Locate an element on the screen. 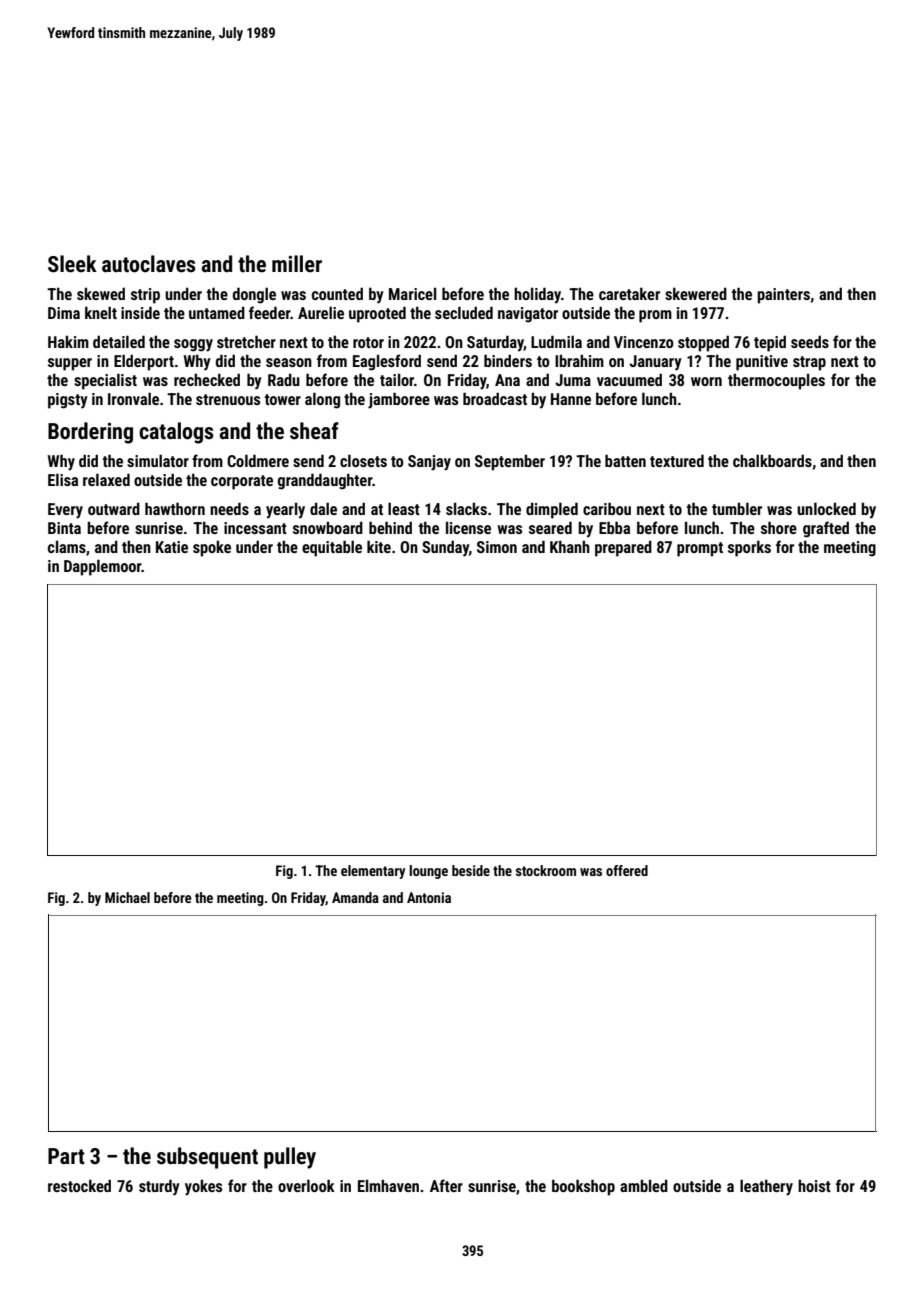 This screenshot has height=1308, width=924. hoist is located at coordinates (814, 1185).
